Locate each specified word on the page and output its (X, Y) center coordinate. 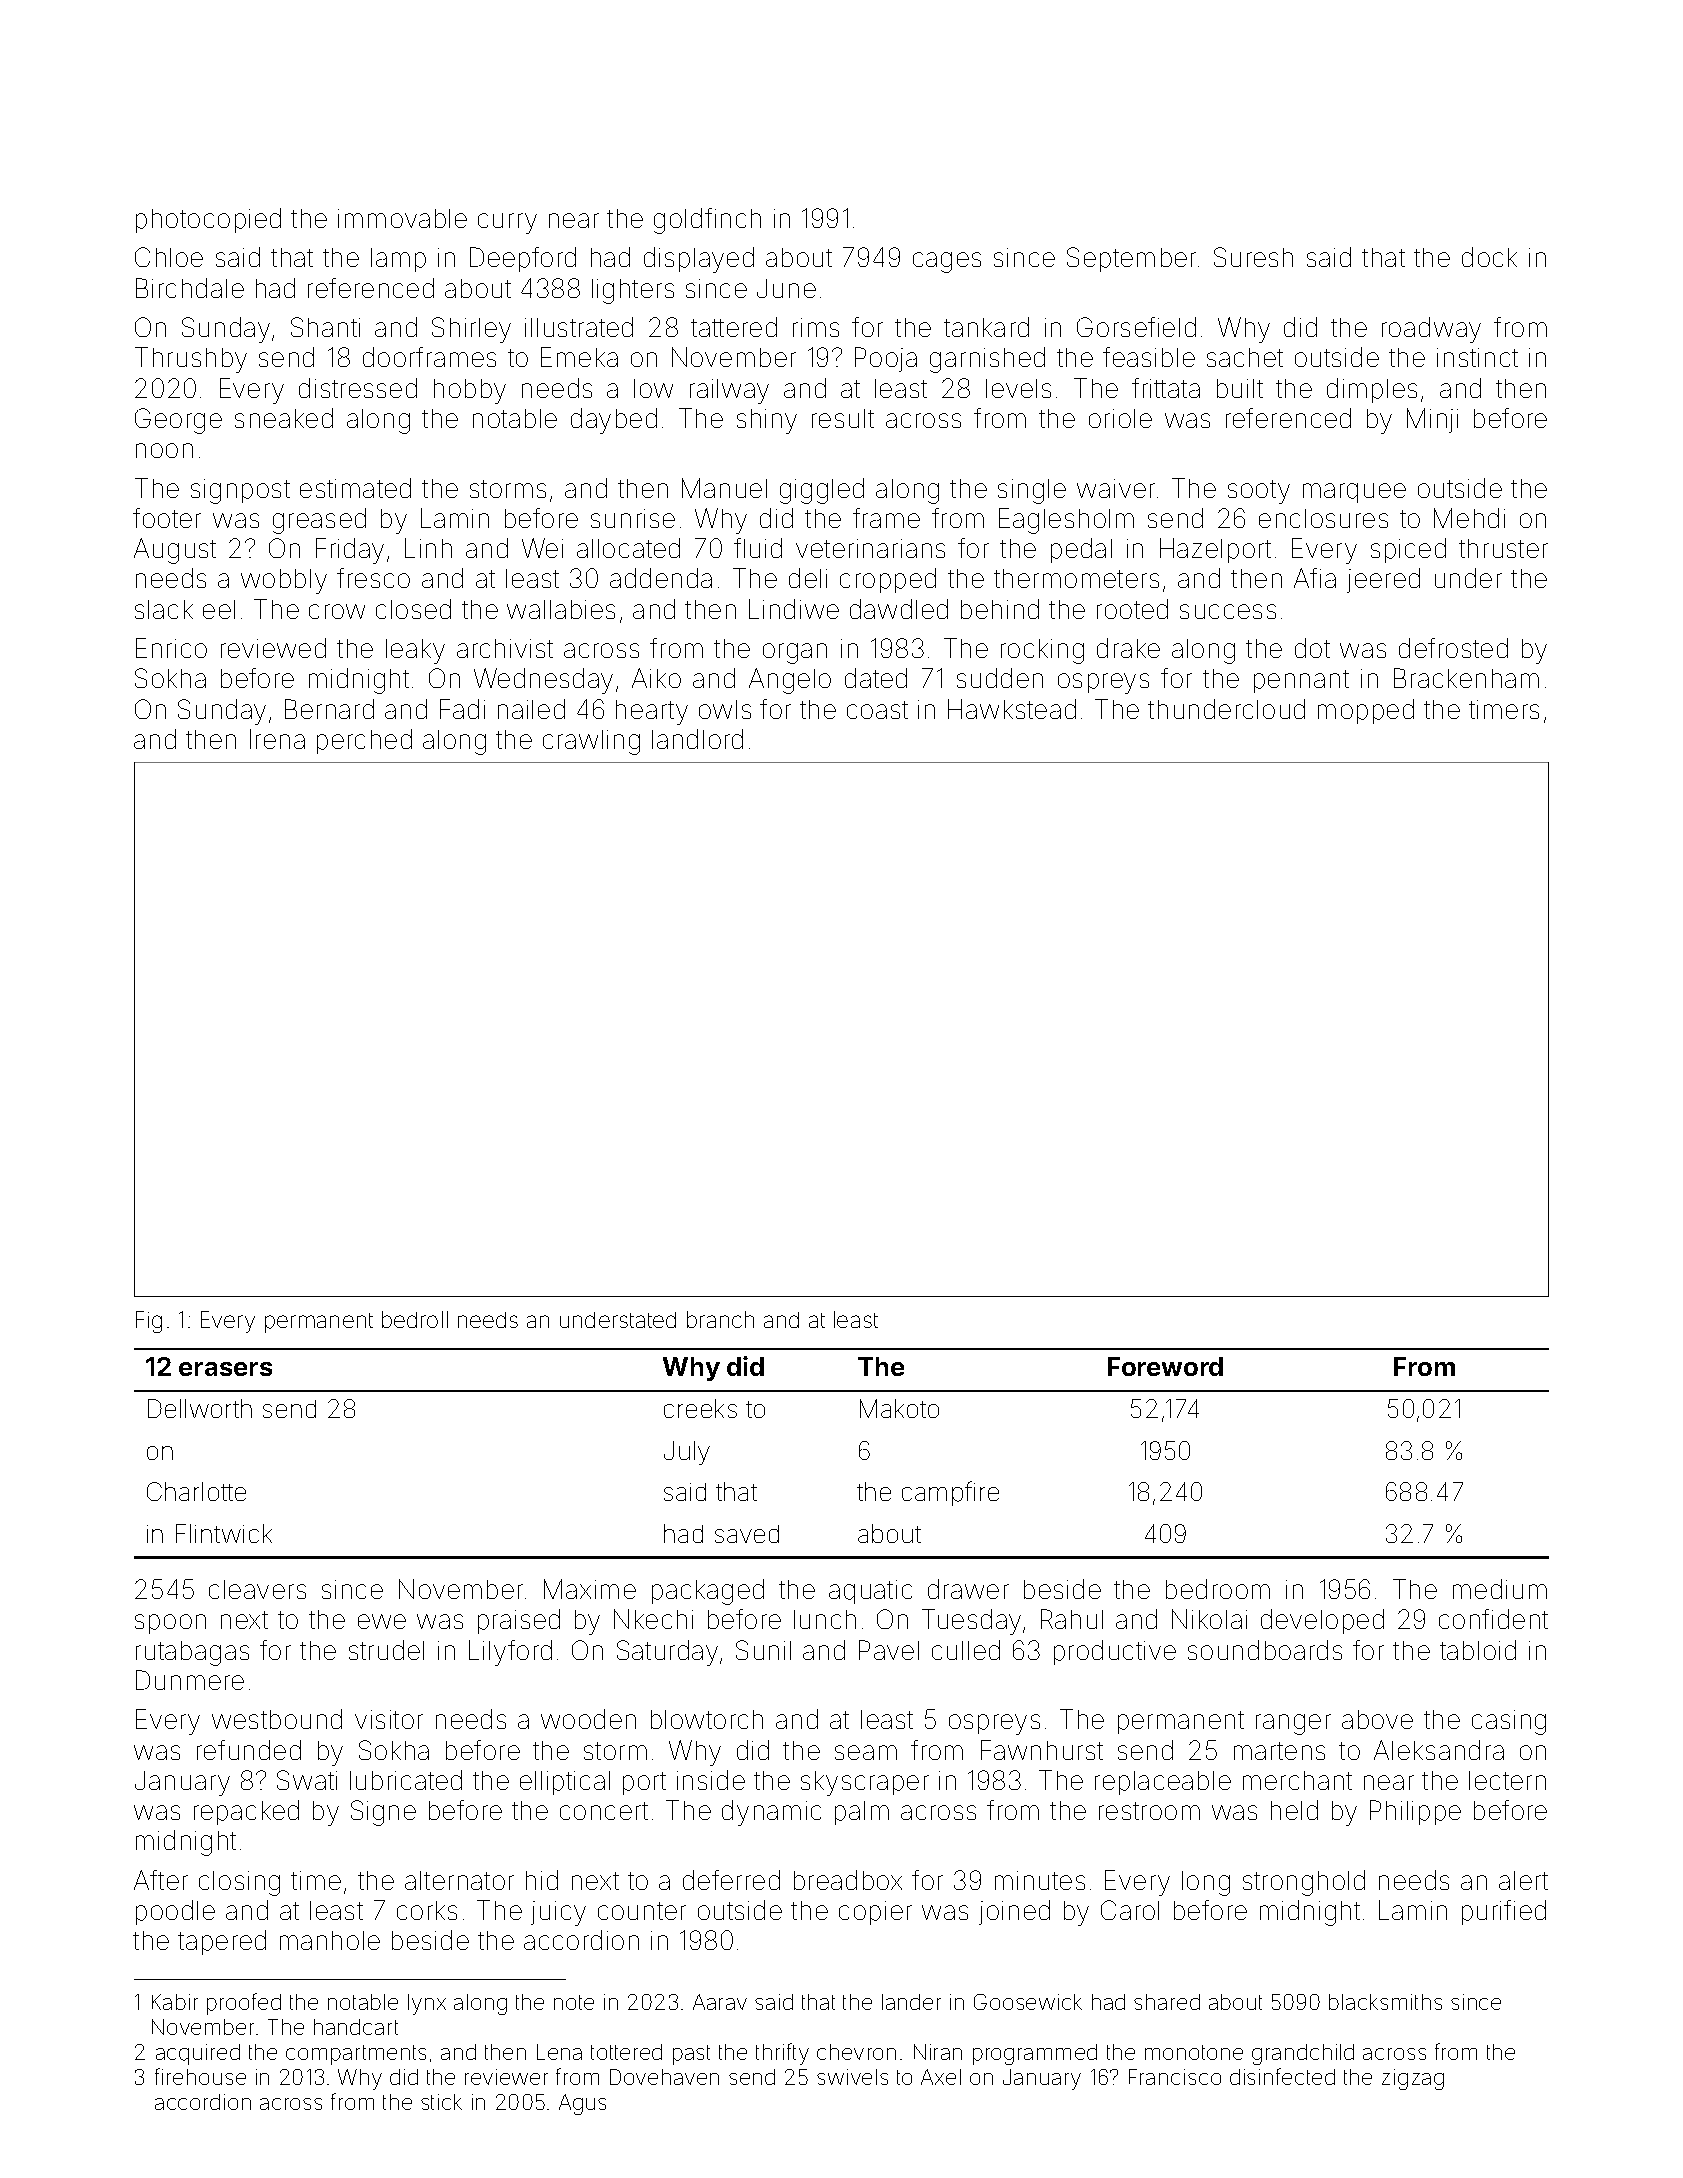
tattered (734, 327)
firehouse (200, 2076)
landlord (697, 739)
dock (1489, 257)
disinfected (1282, 2076)
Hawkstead (1012, 709)
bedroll (415, 1319)
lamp (398, 260)
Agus (582, 2104)
